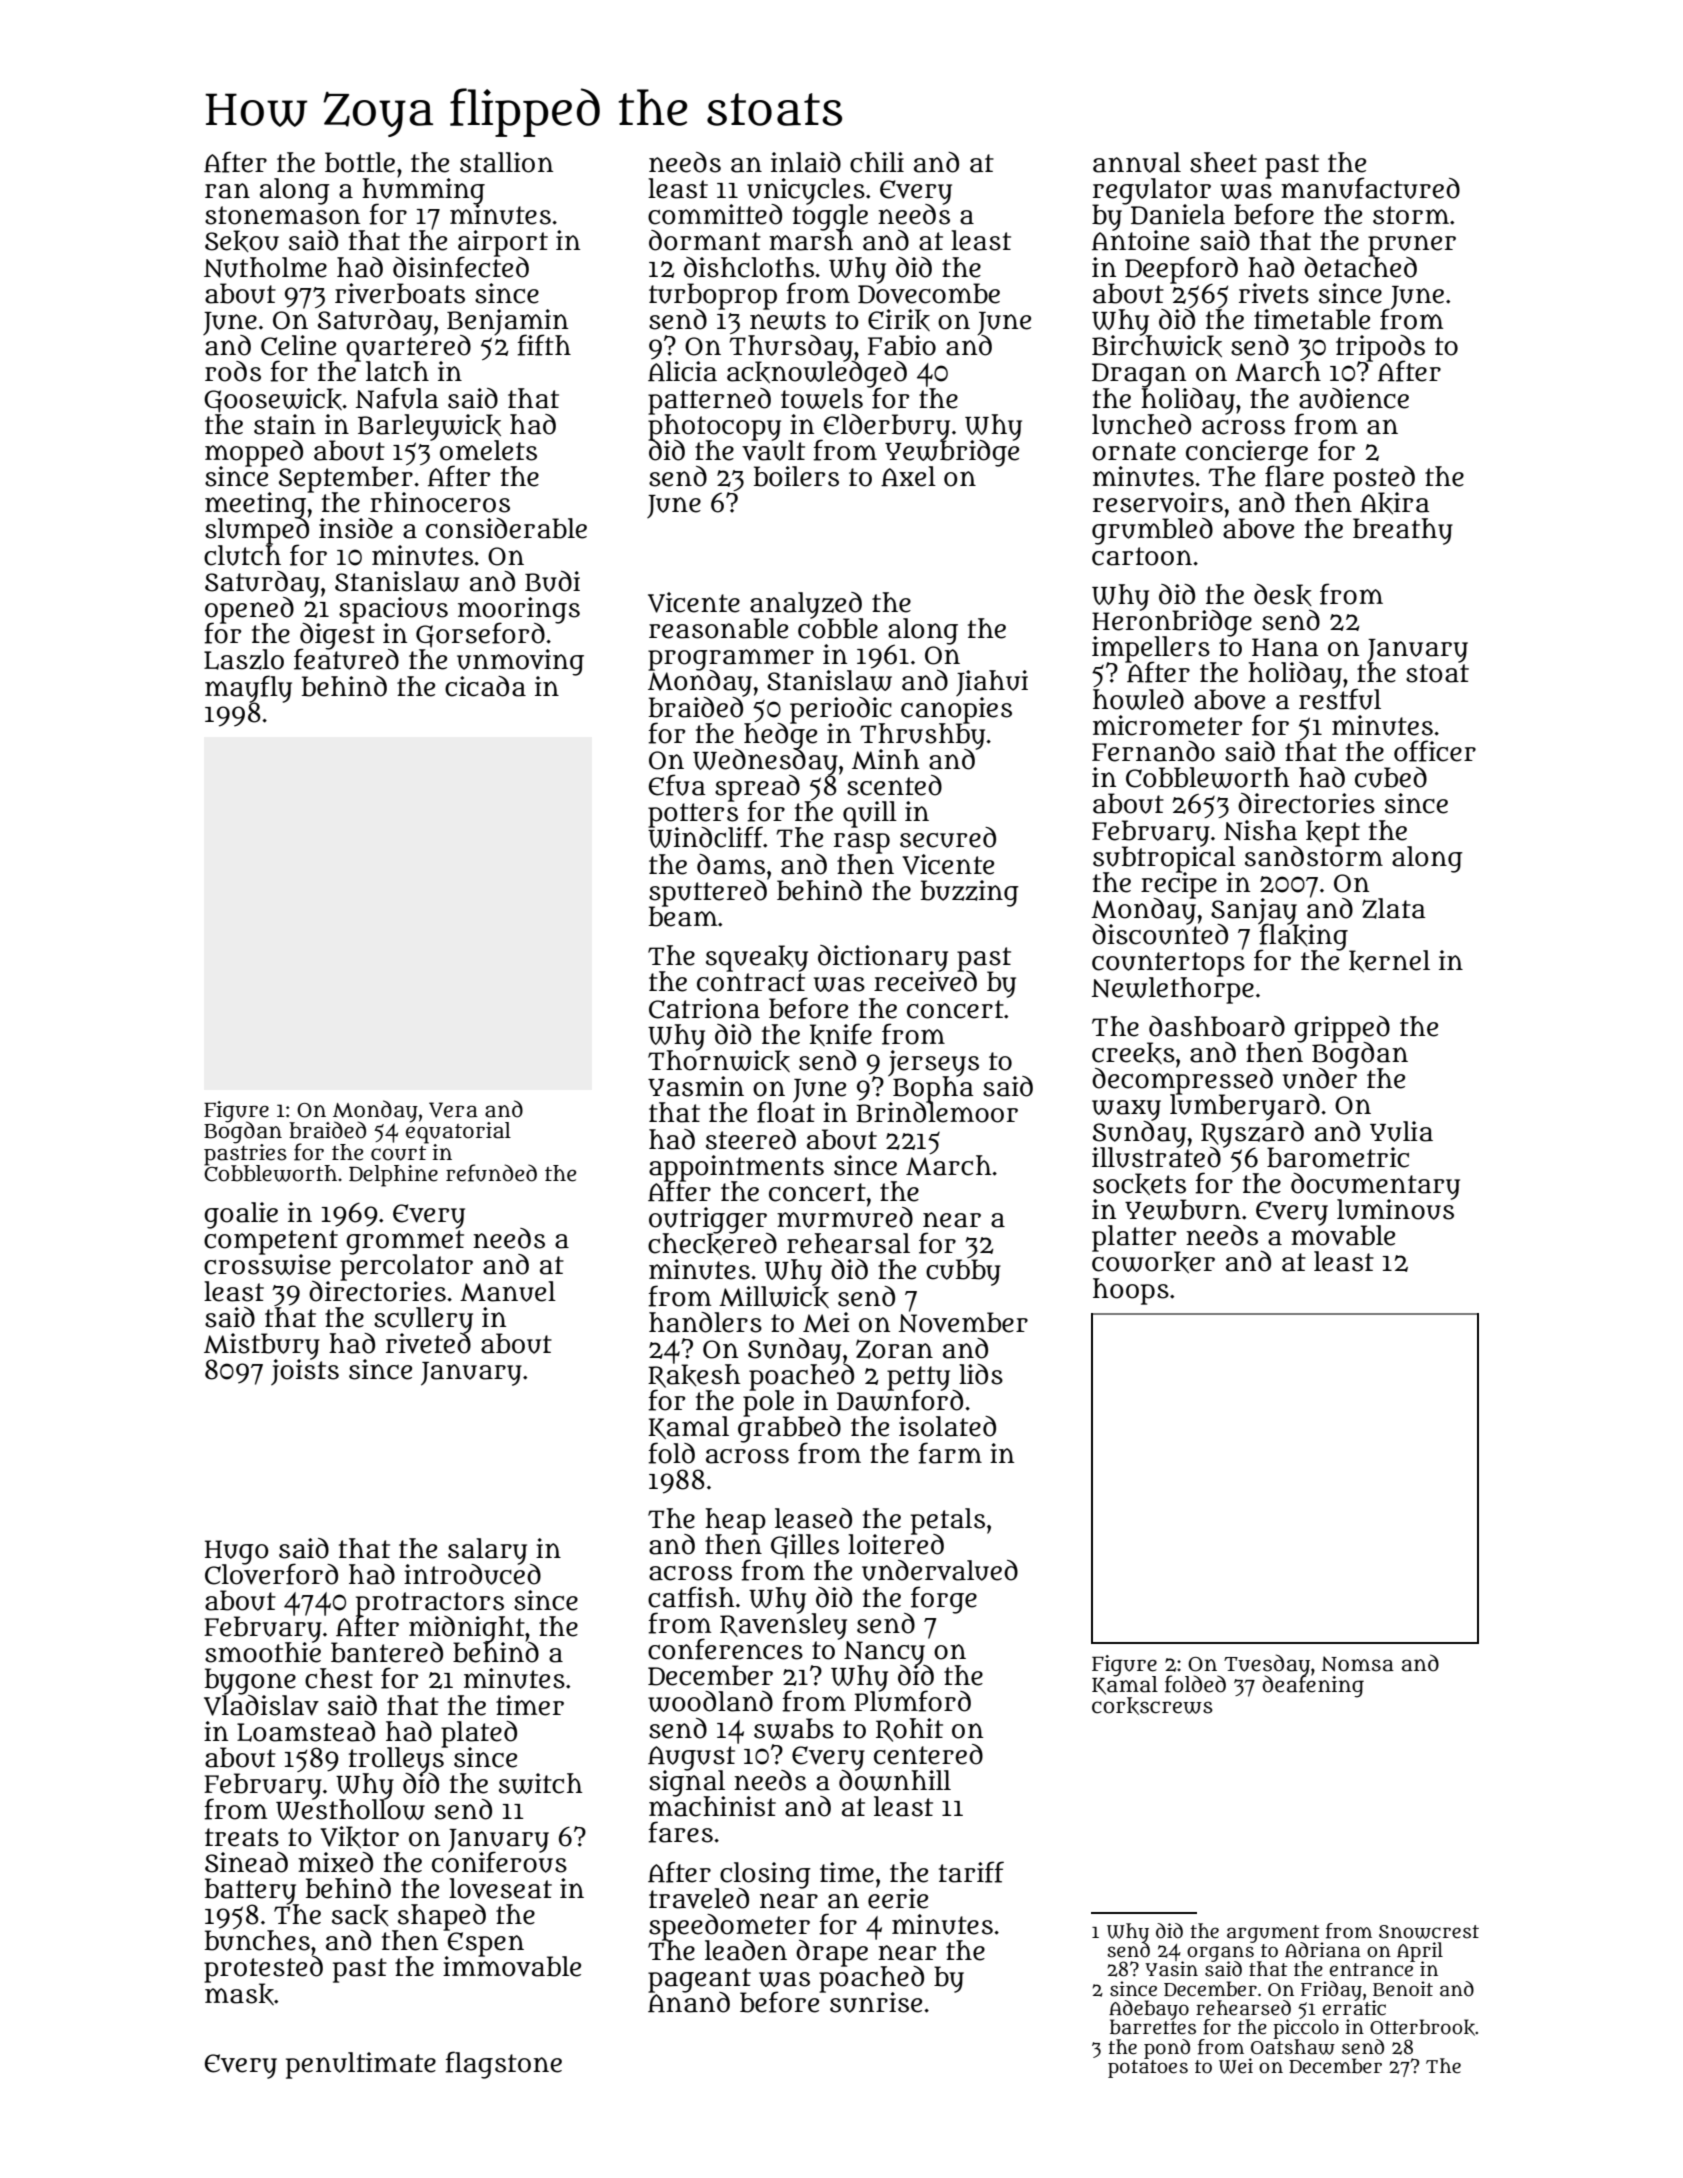  I want to click on kernel, so click(1389, 962).
